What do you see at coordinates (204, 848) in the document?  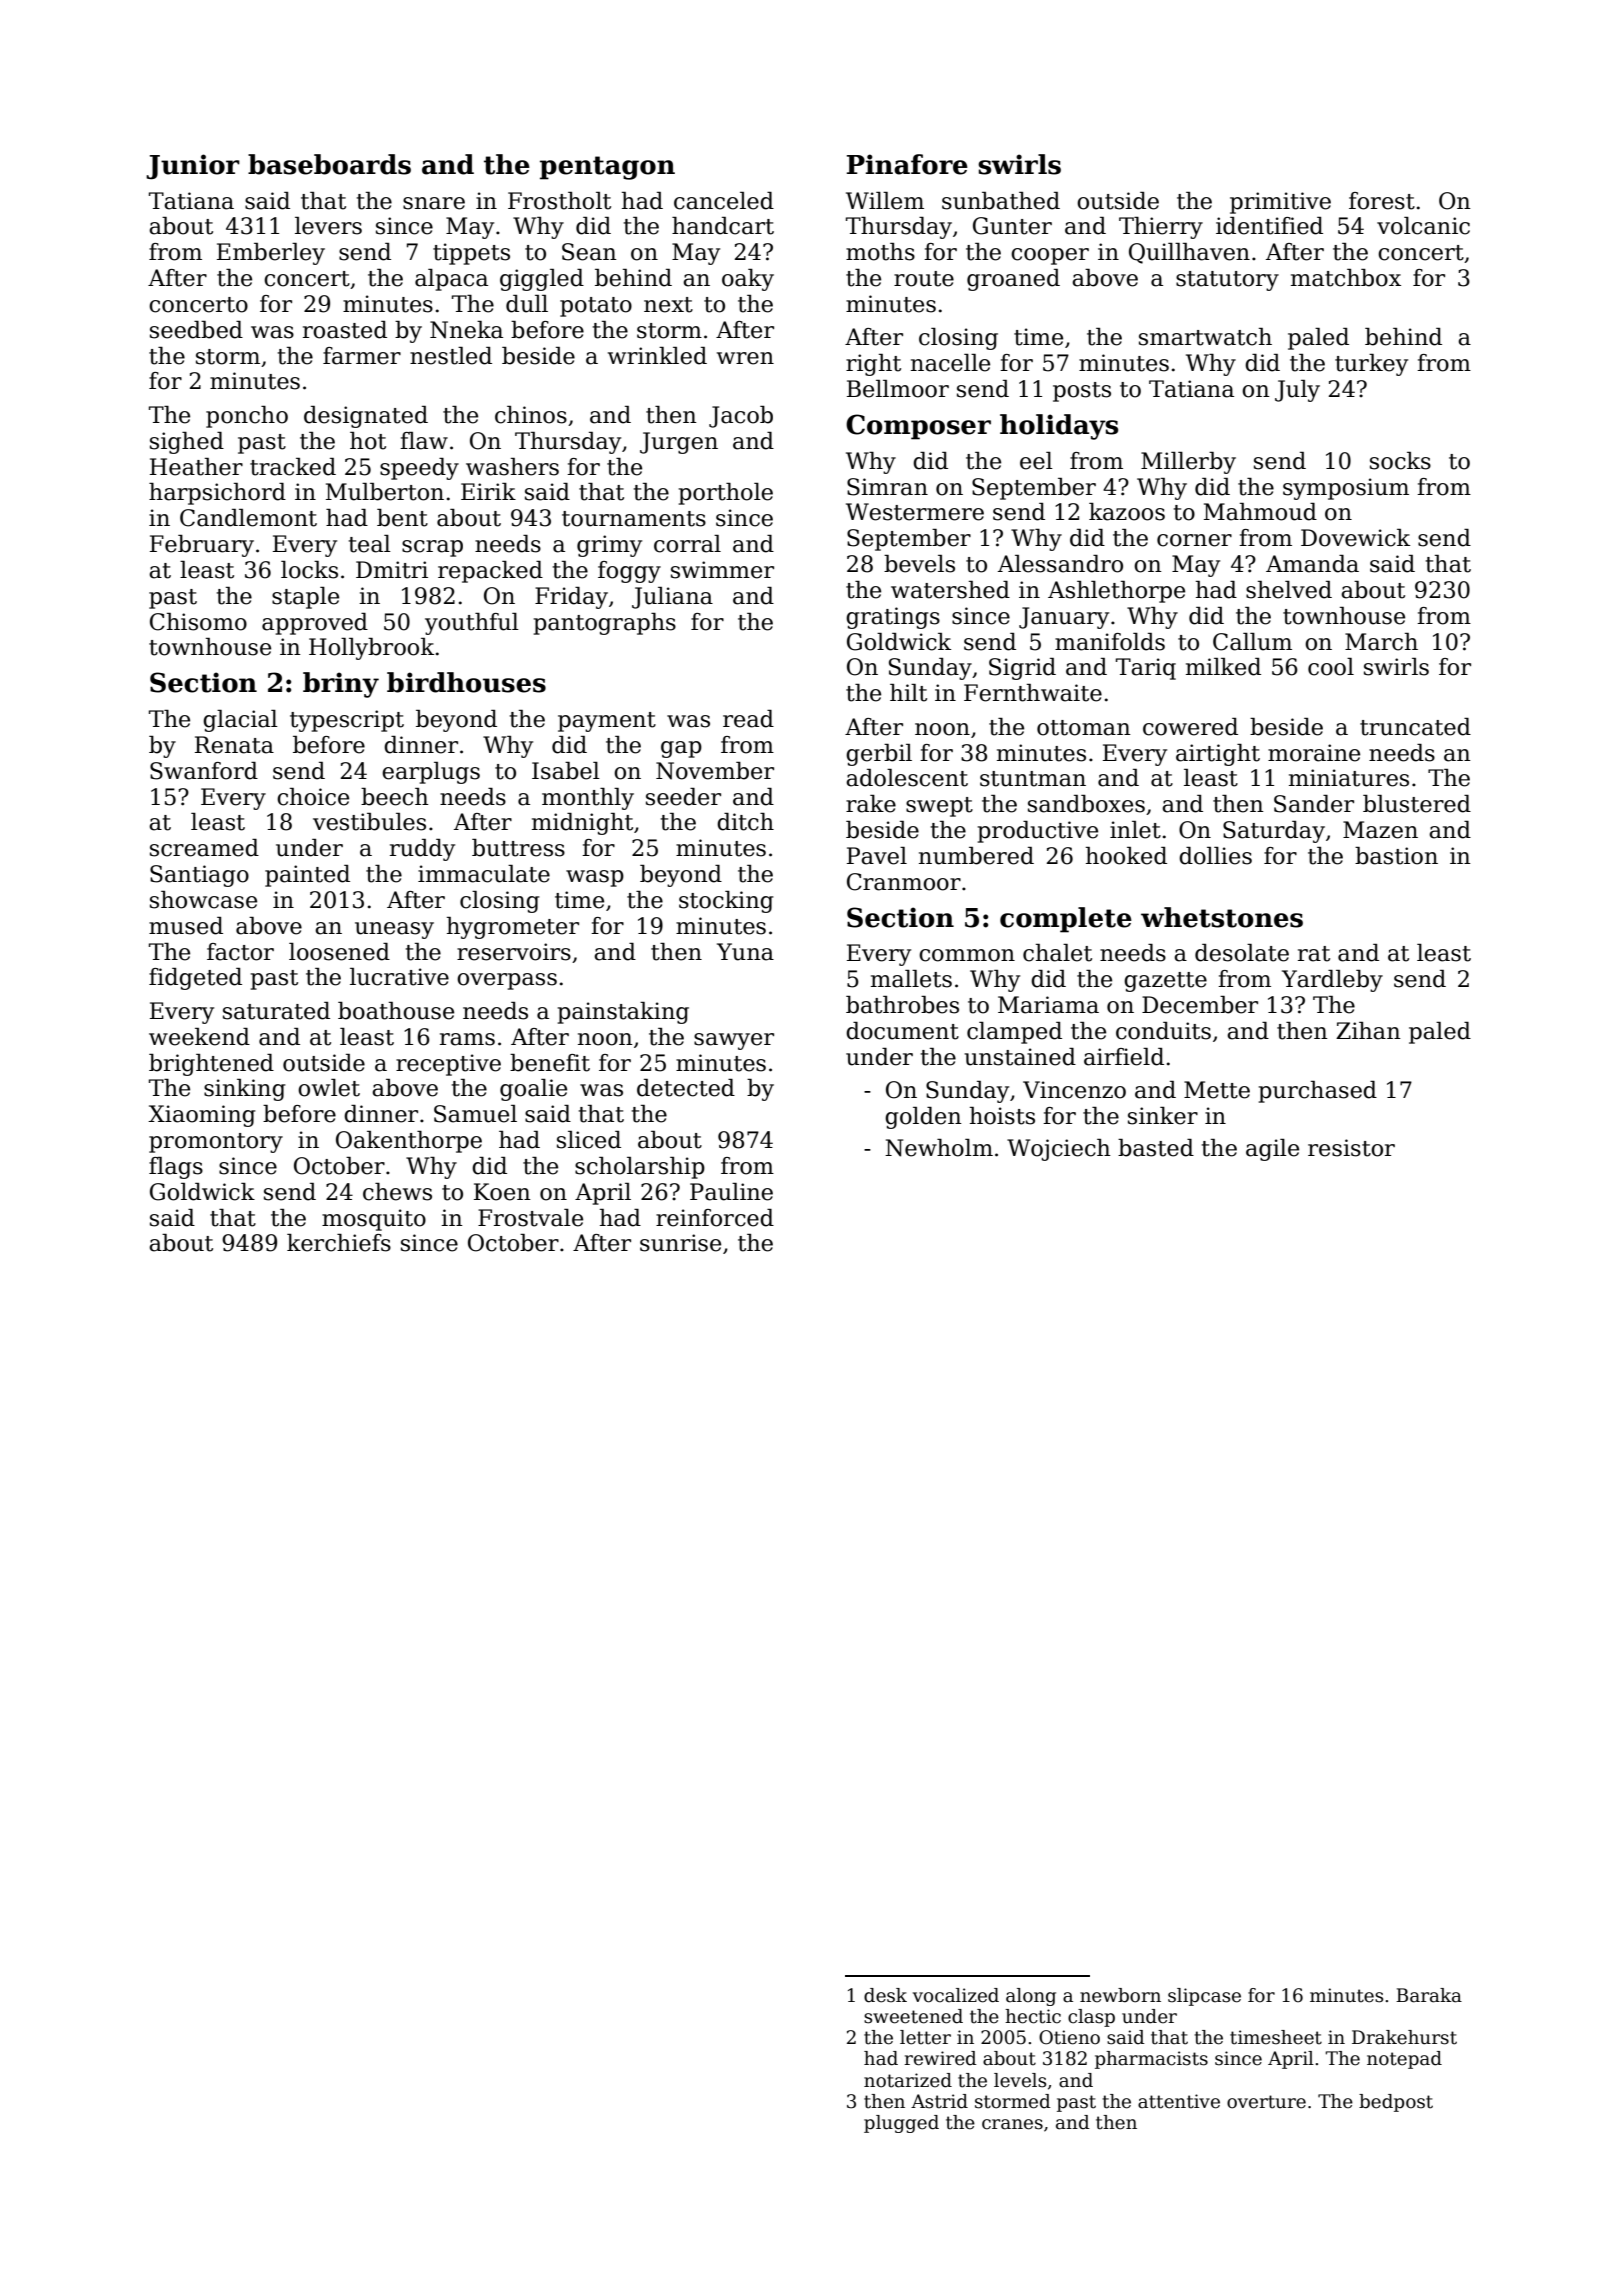 I see `screamed` at bounding box center [204, 848].
